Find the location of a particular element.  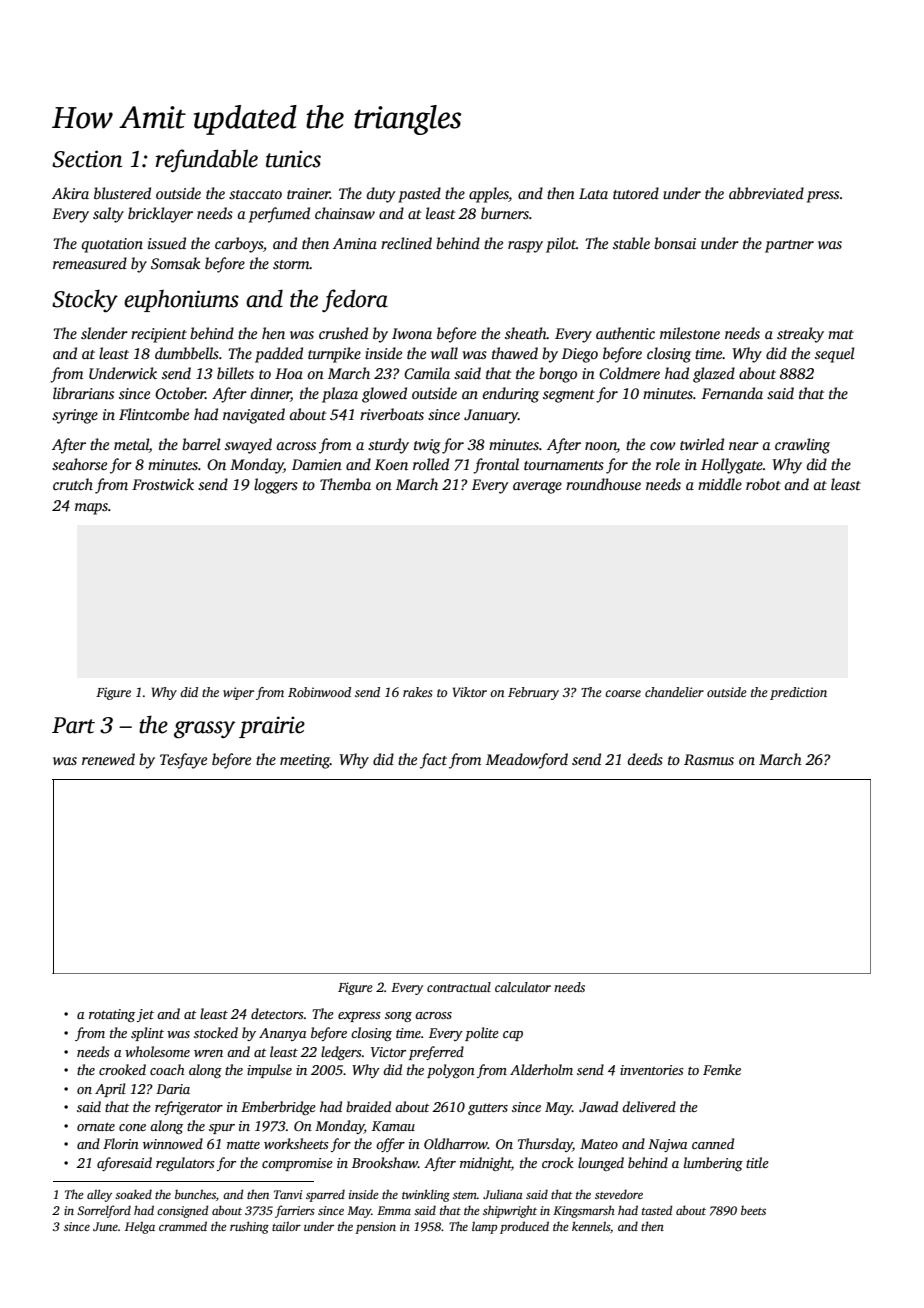

prediction is located at coordinates (798, 693).
